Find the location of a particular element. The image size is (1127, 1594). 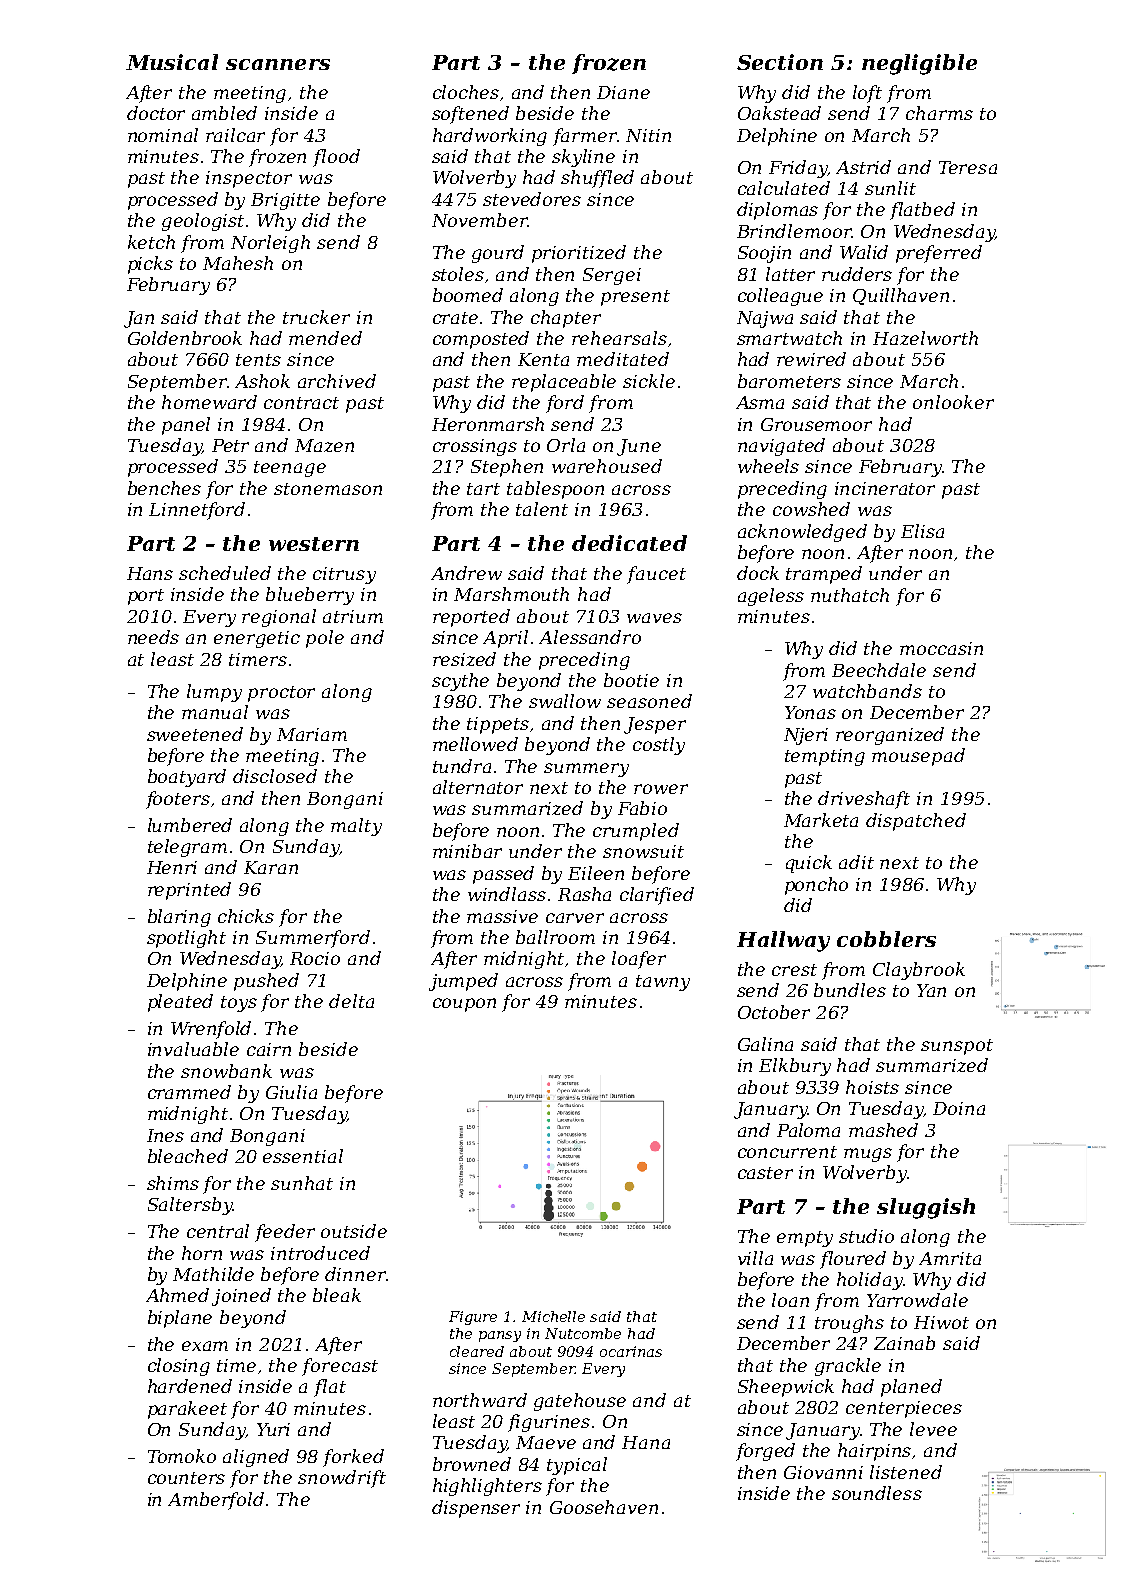

dispenser is located at coordinates (476, 1509).
